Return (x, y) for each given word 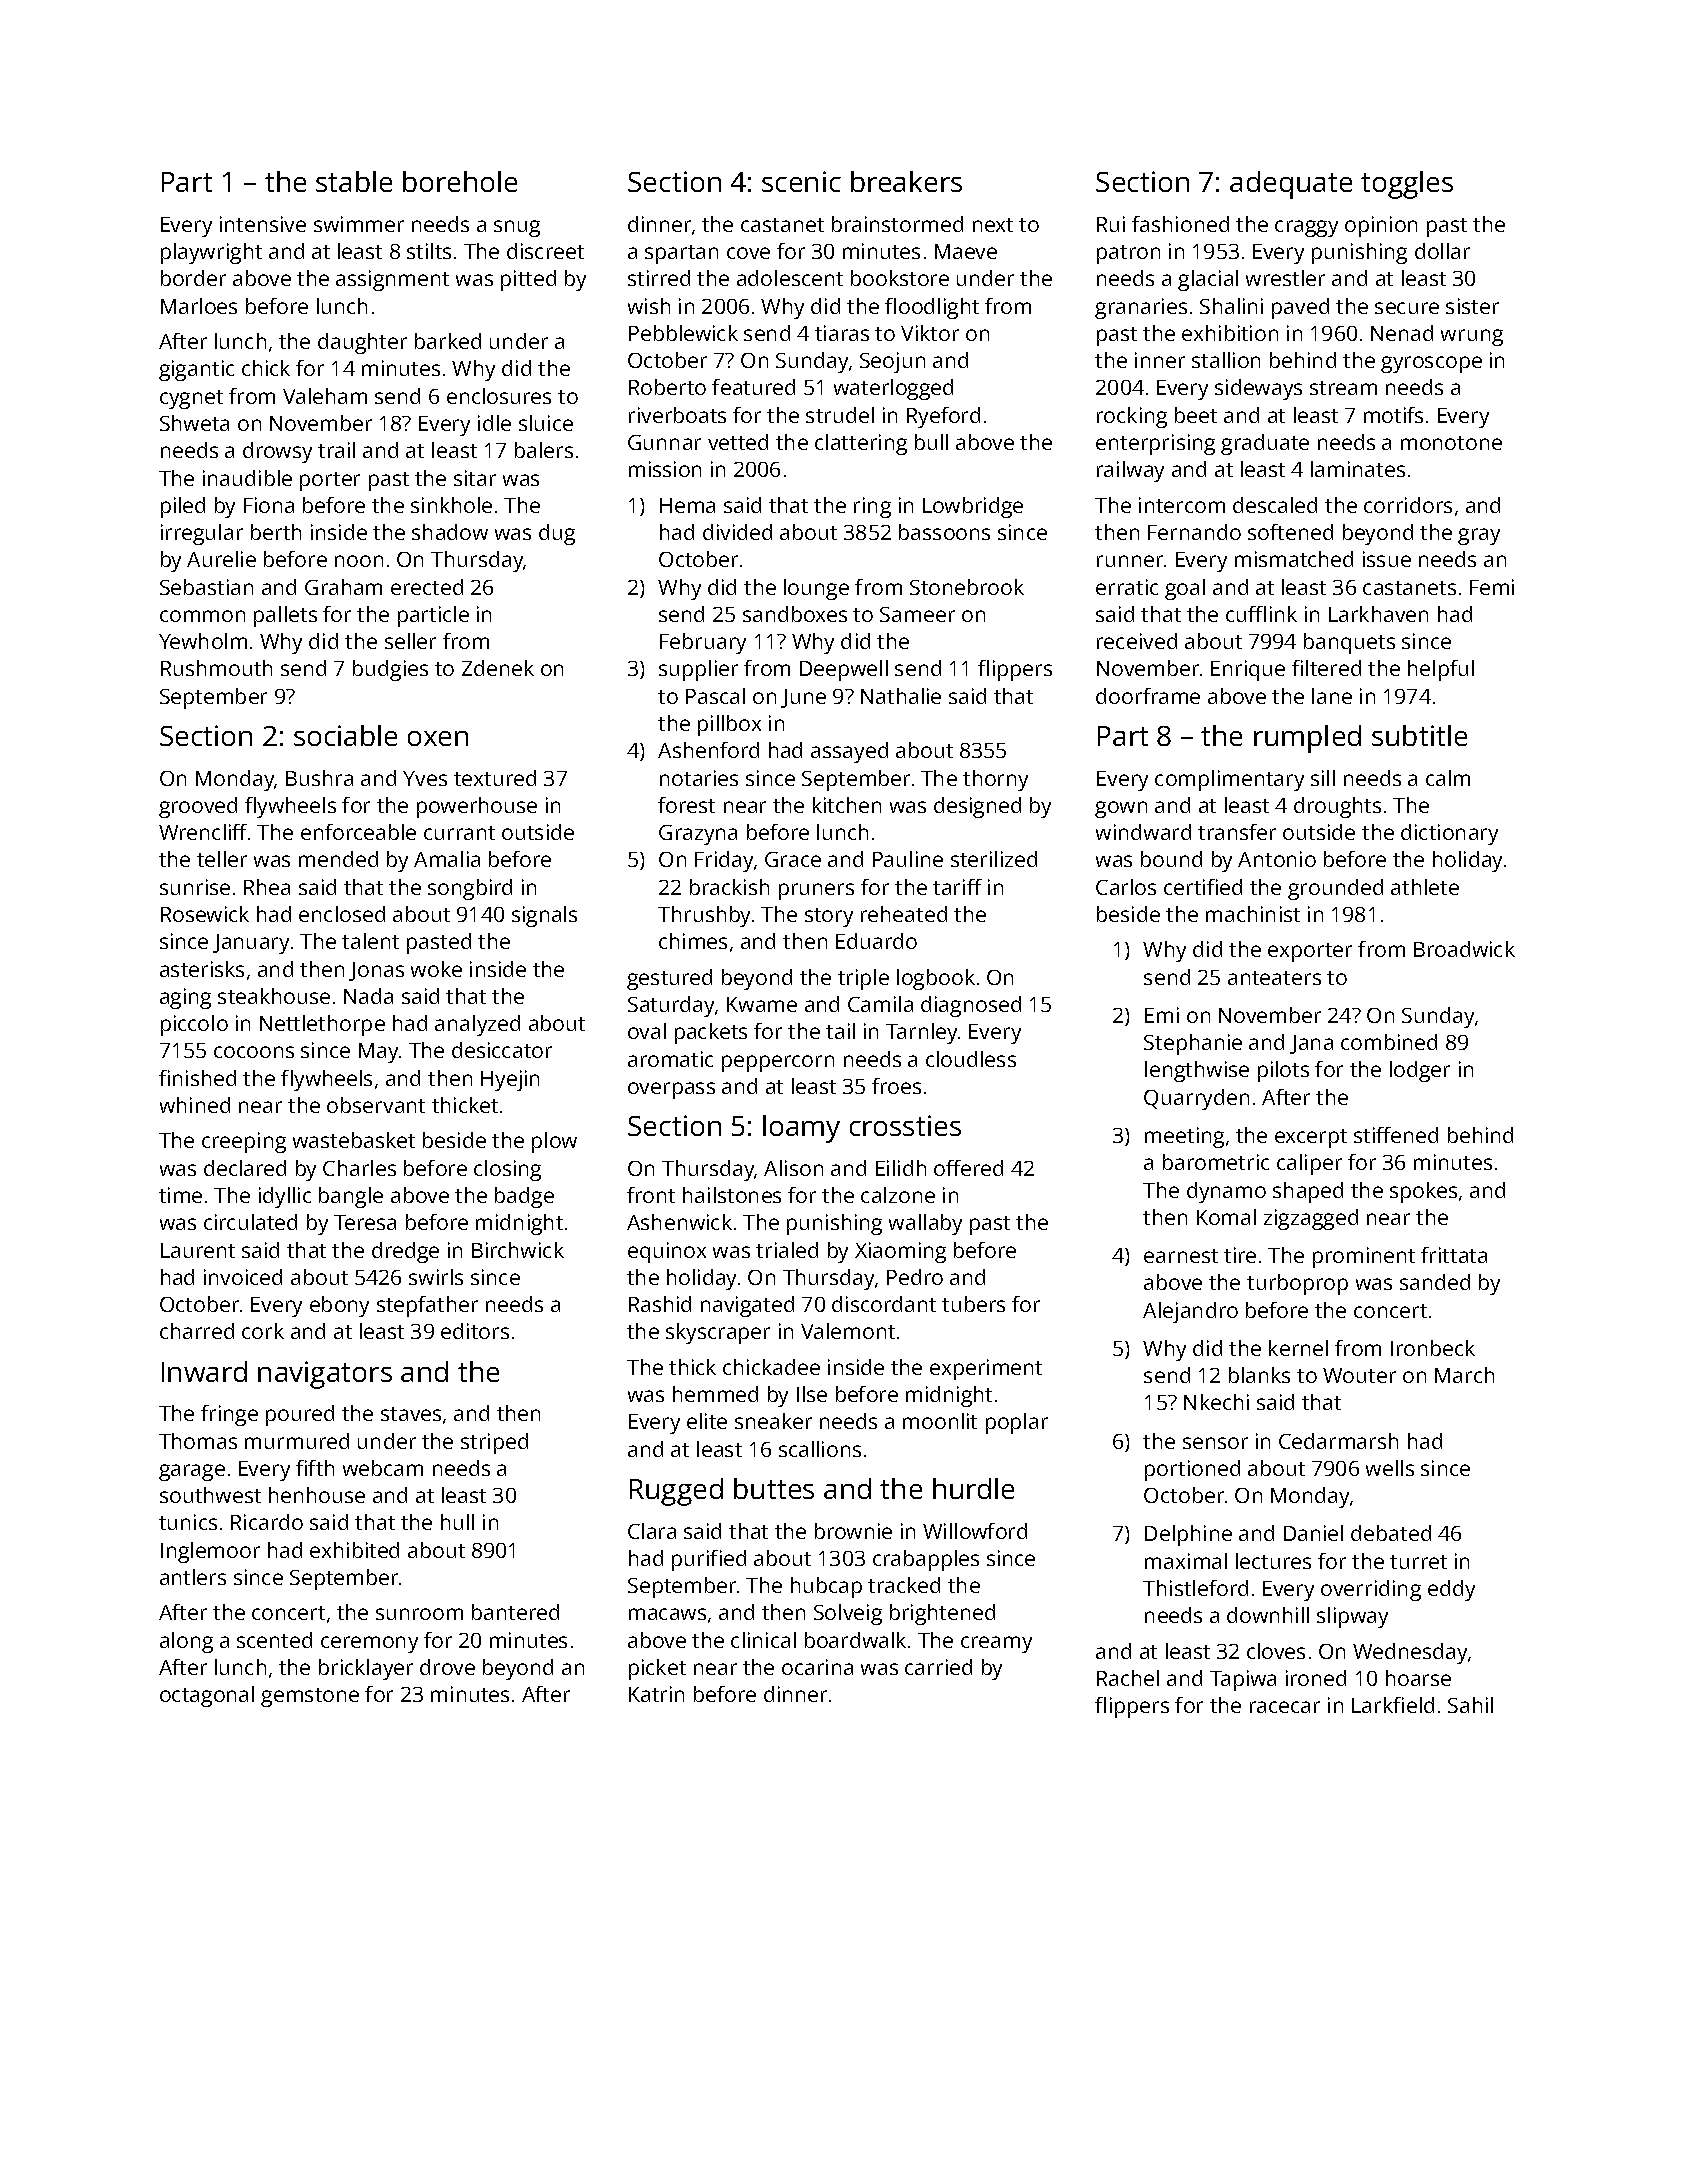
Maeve (966, 251)
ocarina (817, 1667)
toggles (1407, 185)
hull (457, 1522)
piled (183, 507)
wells (1390, 1468)
